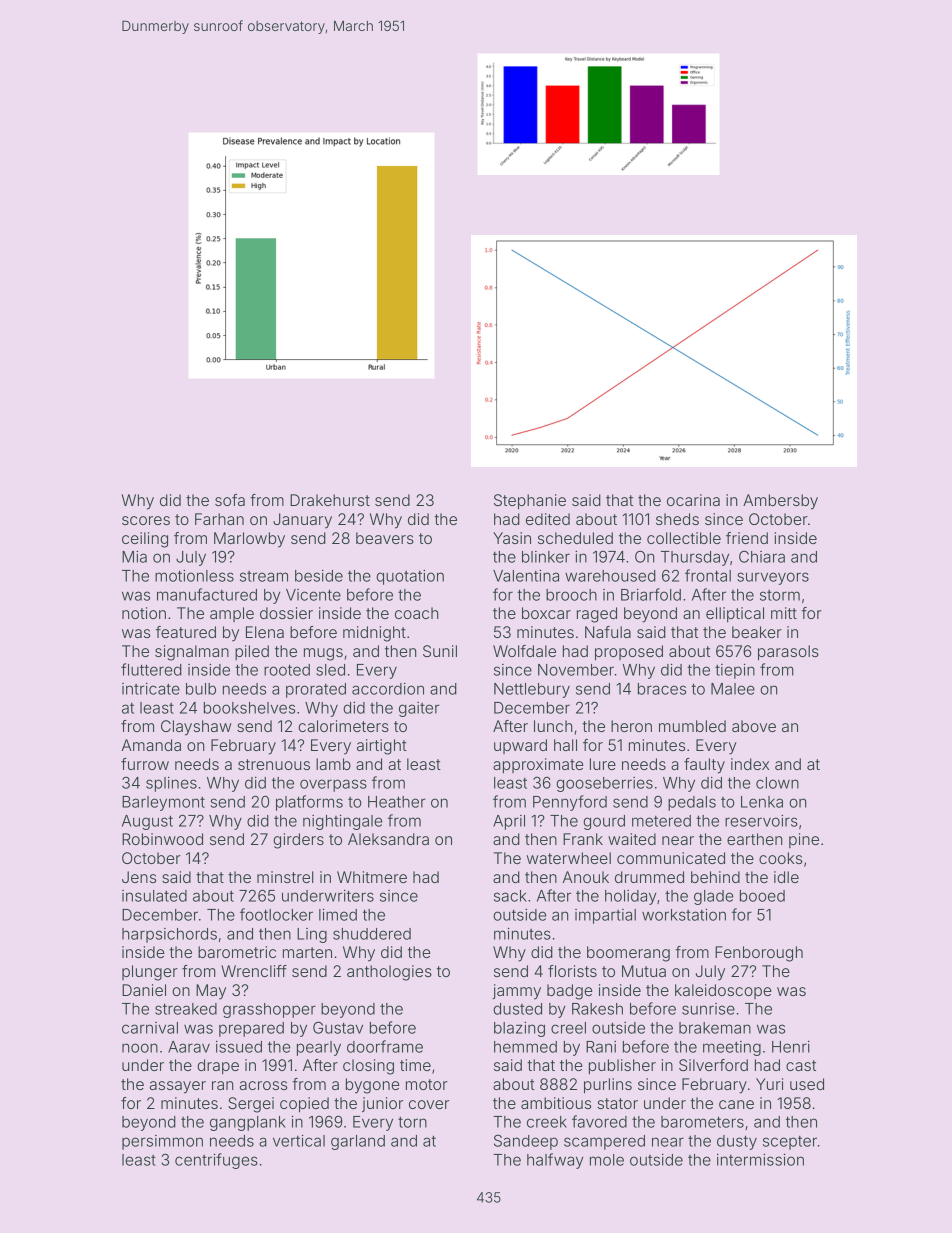  What do you see at coordinates (510, 896) in the screenshot?
I see `sack` at bounding box center [510, 896].
